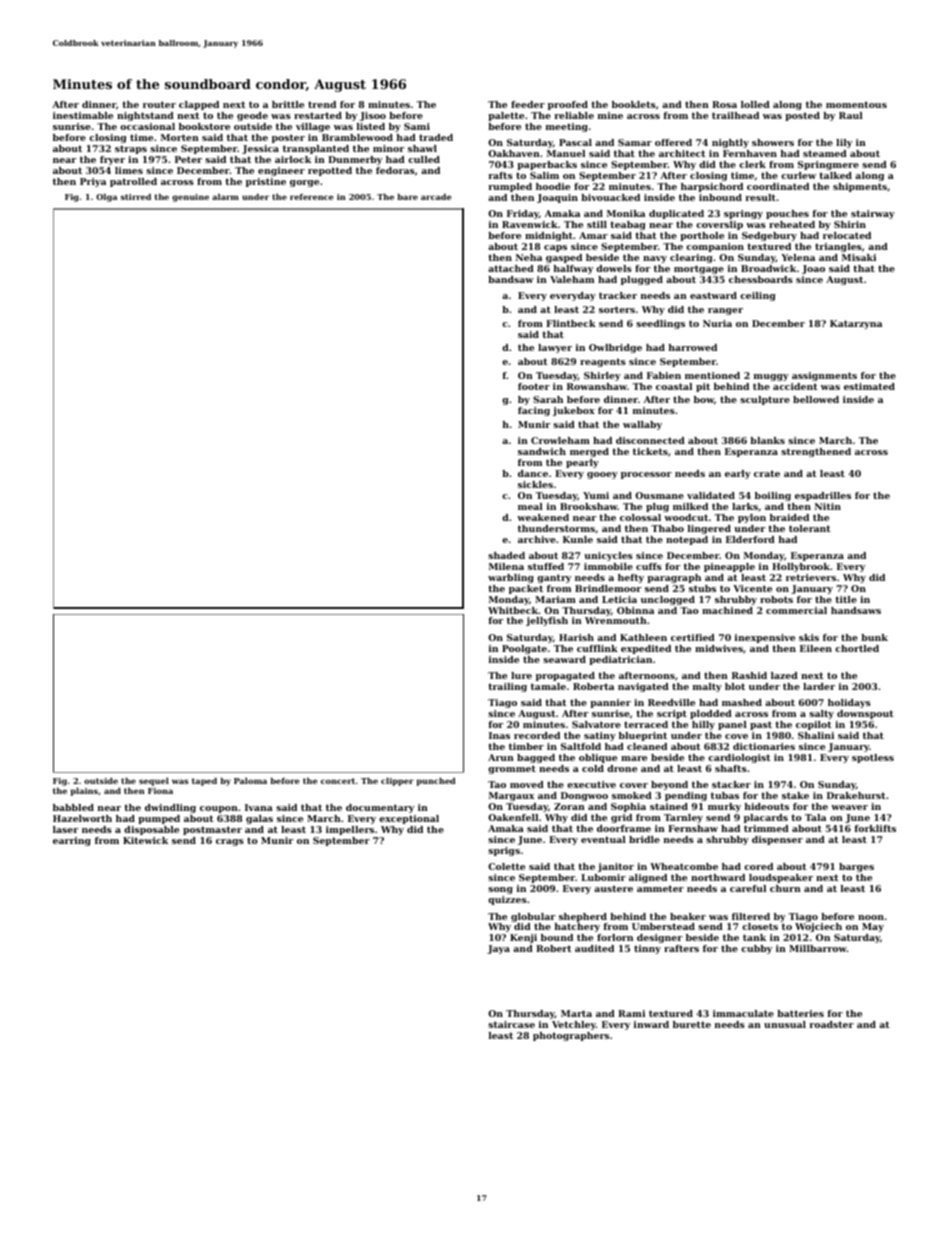 Image resolution: width=952 pixels, height=1233 pixels. I want to click on Dunmerby, so click(355, 160).
